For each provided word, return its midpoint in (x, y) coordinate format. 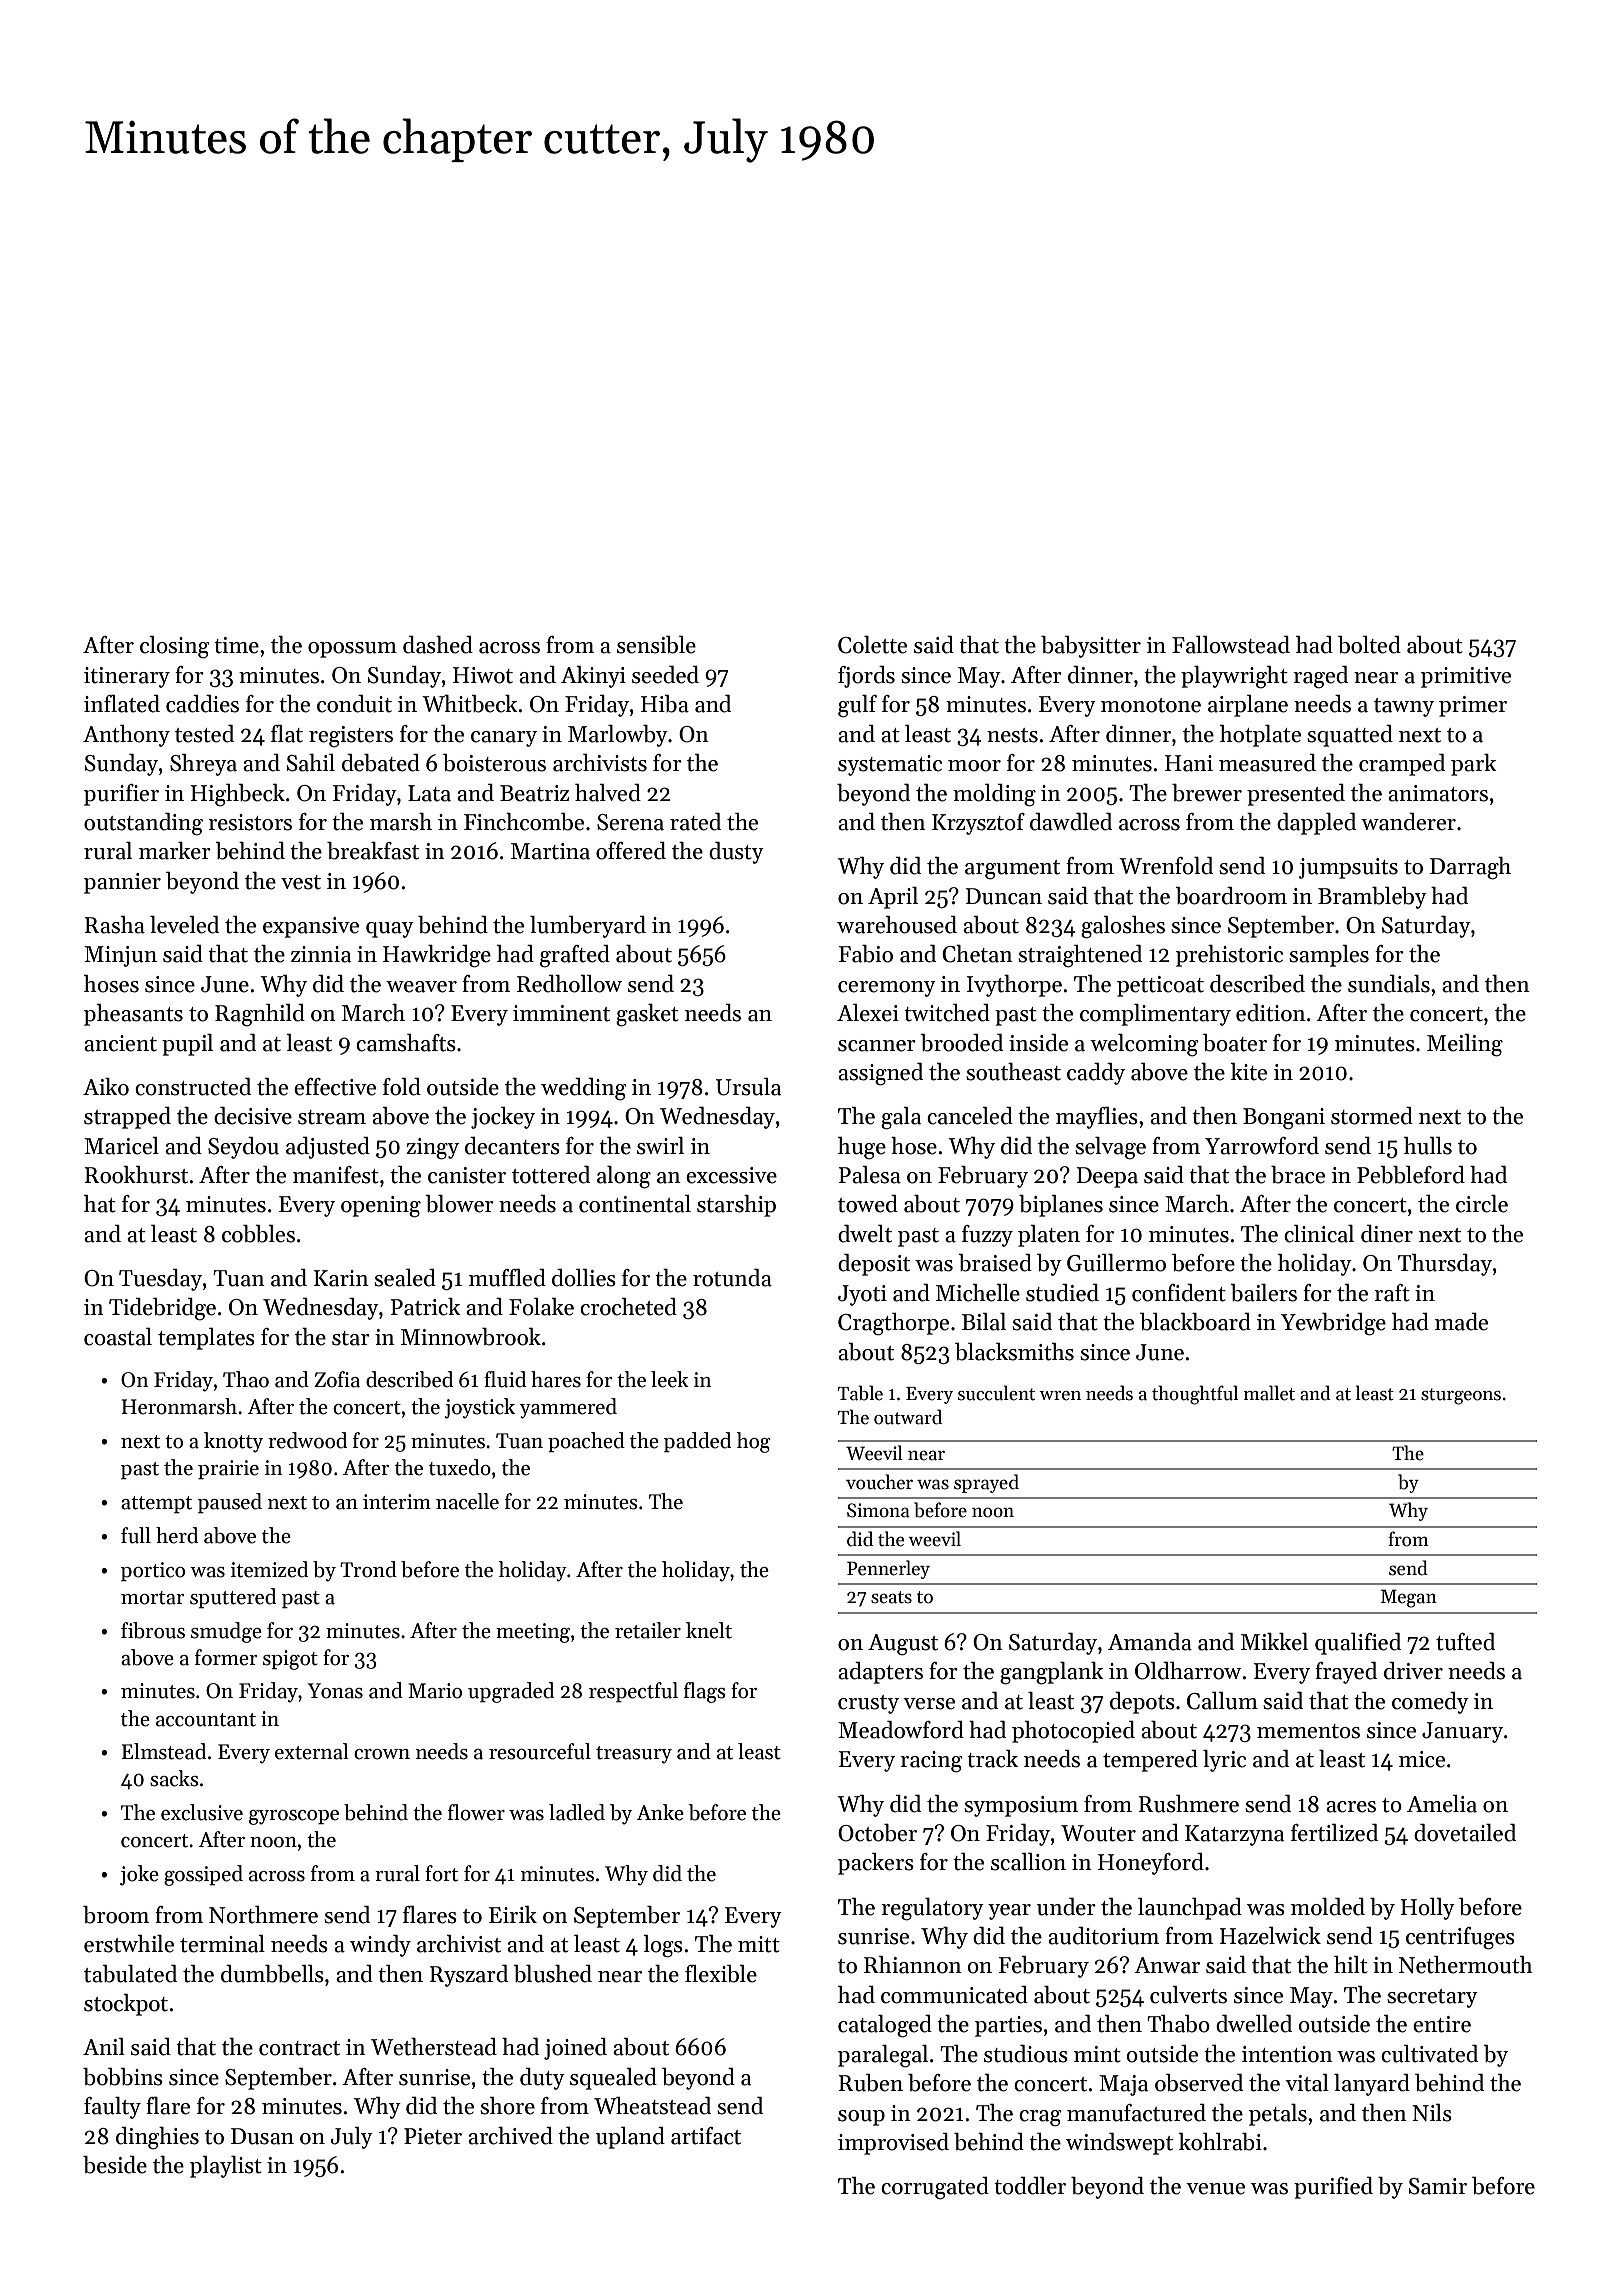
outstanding (143, 824)
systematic (890, 765)
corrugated (935, 2188)
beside (115, 2165)
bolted (1369, 645)
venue (1215, 2189)
